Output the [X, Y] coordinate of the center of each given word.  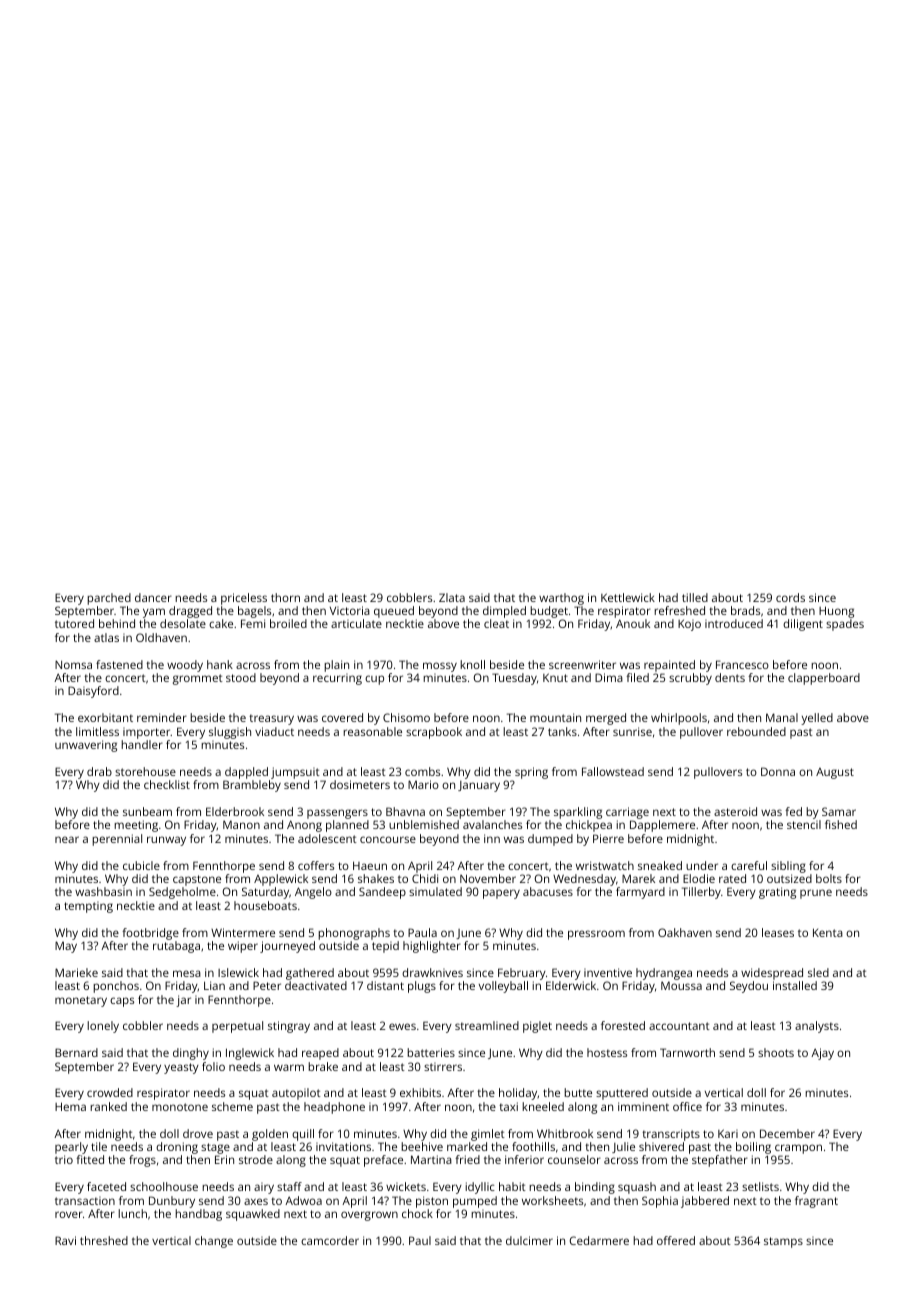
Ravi [65, 1240]
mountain [555, 717]
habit [512, 1186]
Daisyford [93, 692]
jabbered [705, 1202]
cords [790, 597]
